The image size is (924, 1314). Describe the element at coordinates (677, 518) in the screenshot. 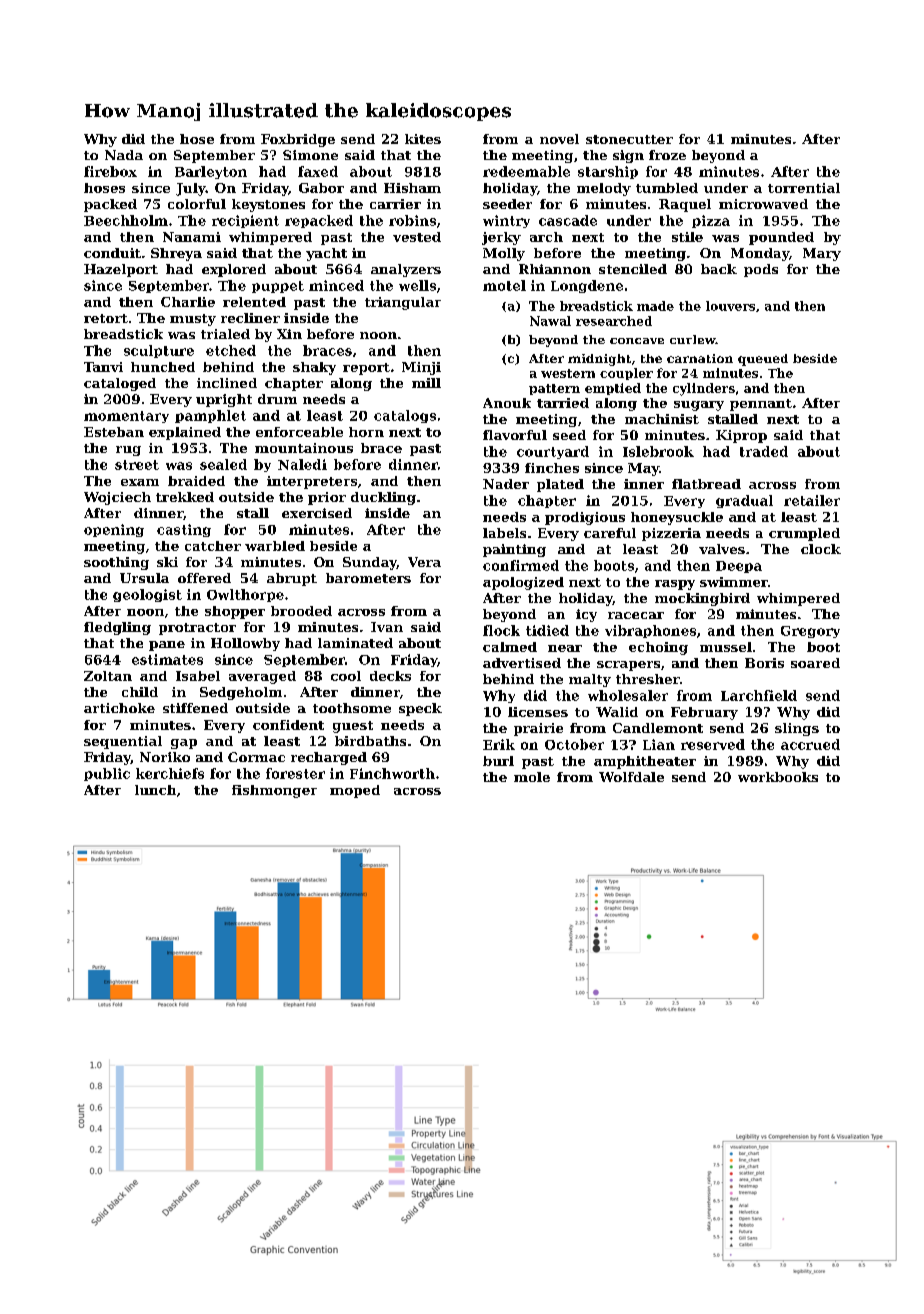

I see `honeysuckle` at that location.
